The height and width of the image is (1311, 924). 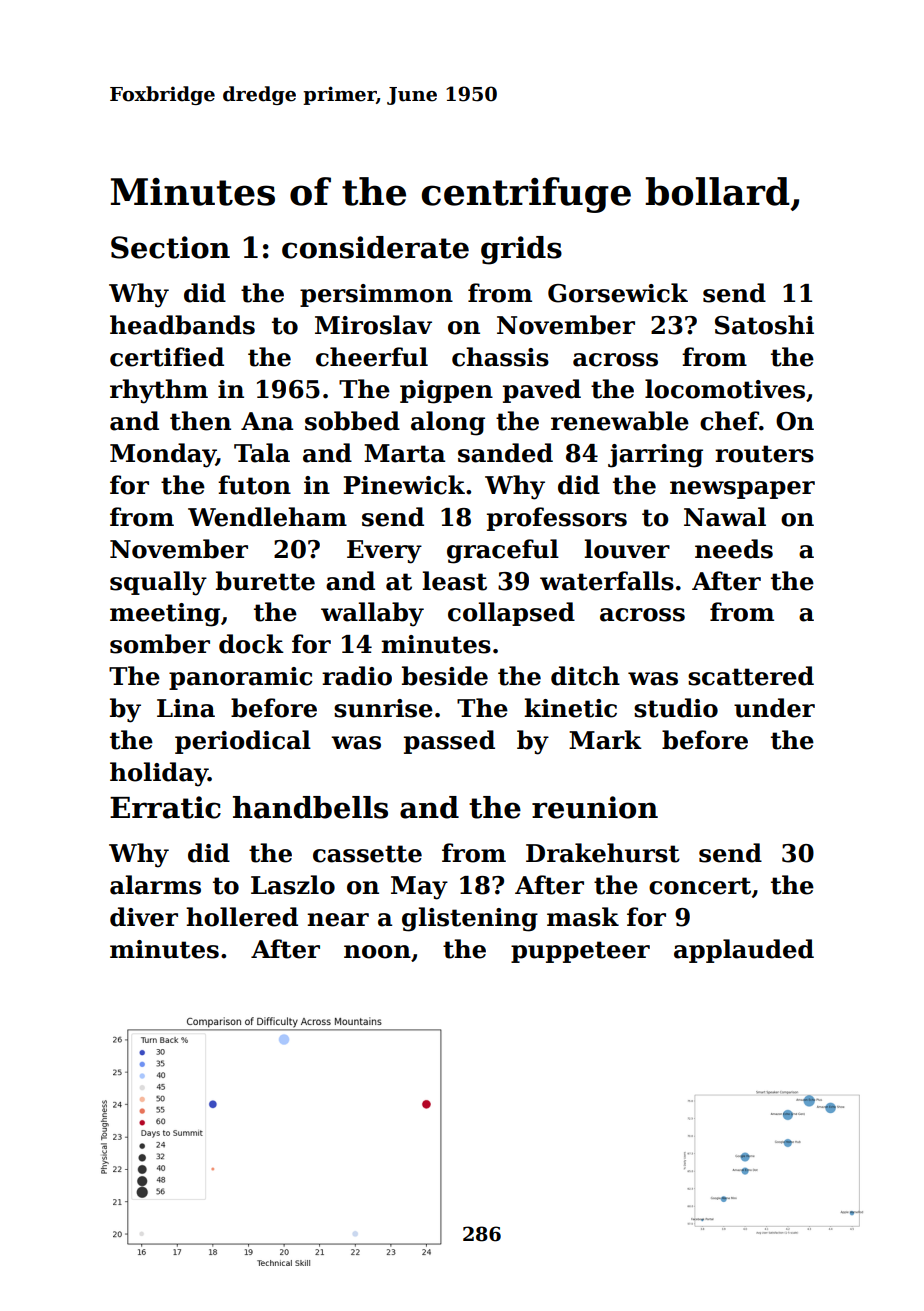 I want to click on ditch, so click(x=585, y=676).
